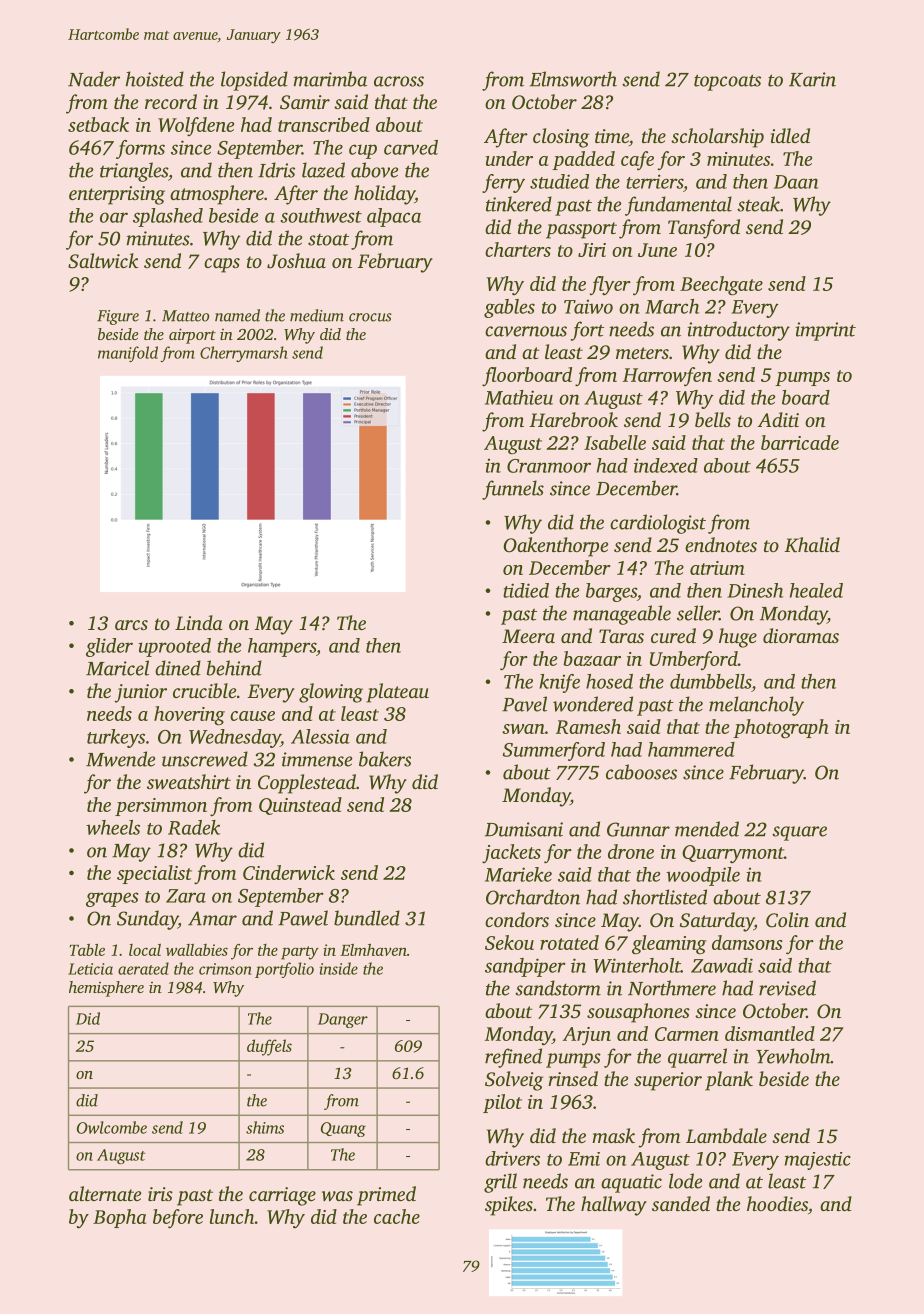  Describe the element at coordinates (317, 315) in the page. I see `medium` at that location.
